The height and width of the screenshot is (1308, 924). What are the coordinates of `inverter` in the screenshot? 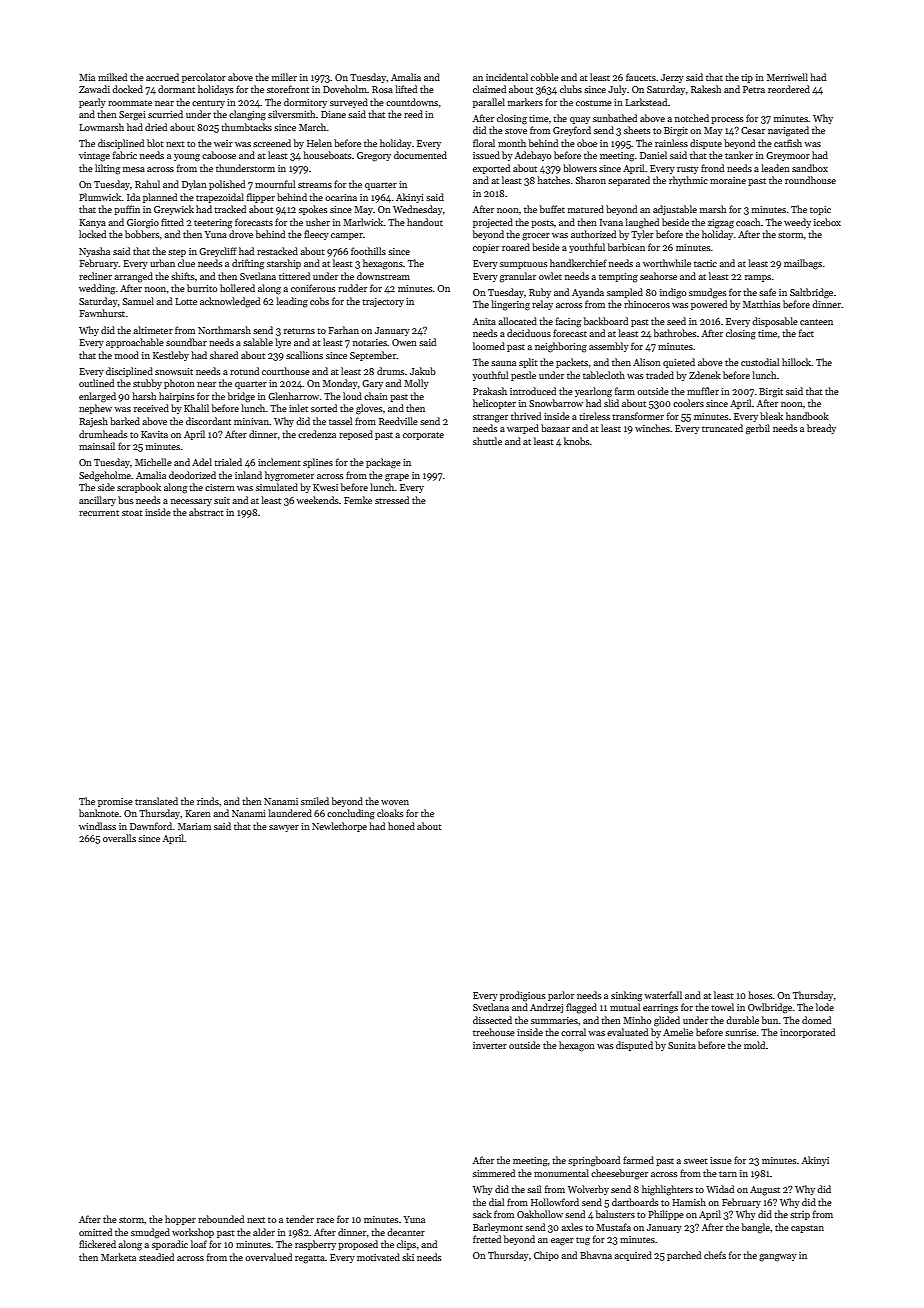 It's located at (490, 1045).
